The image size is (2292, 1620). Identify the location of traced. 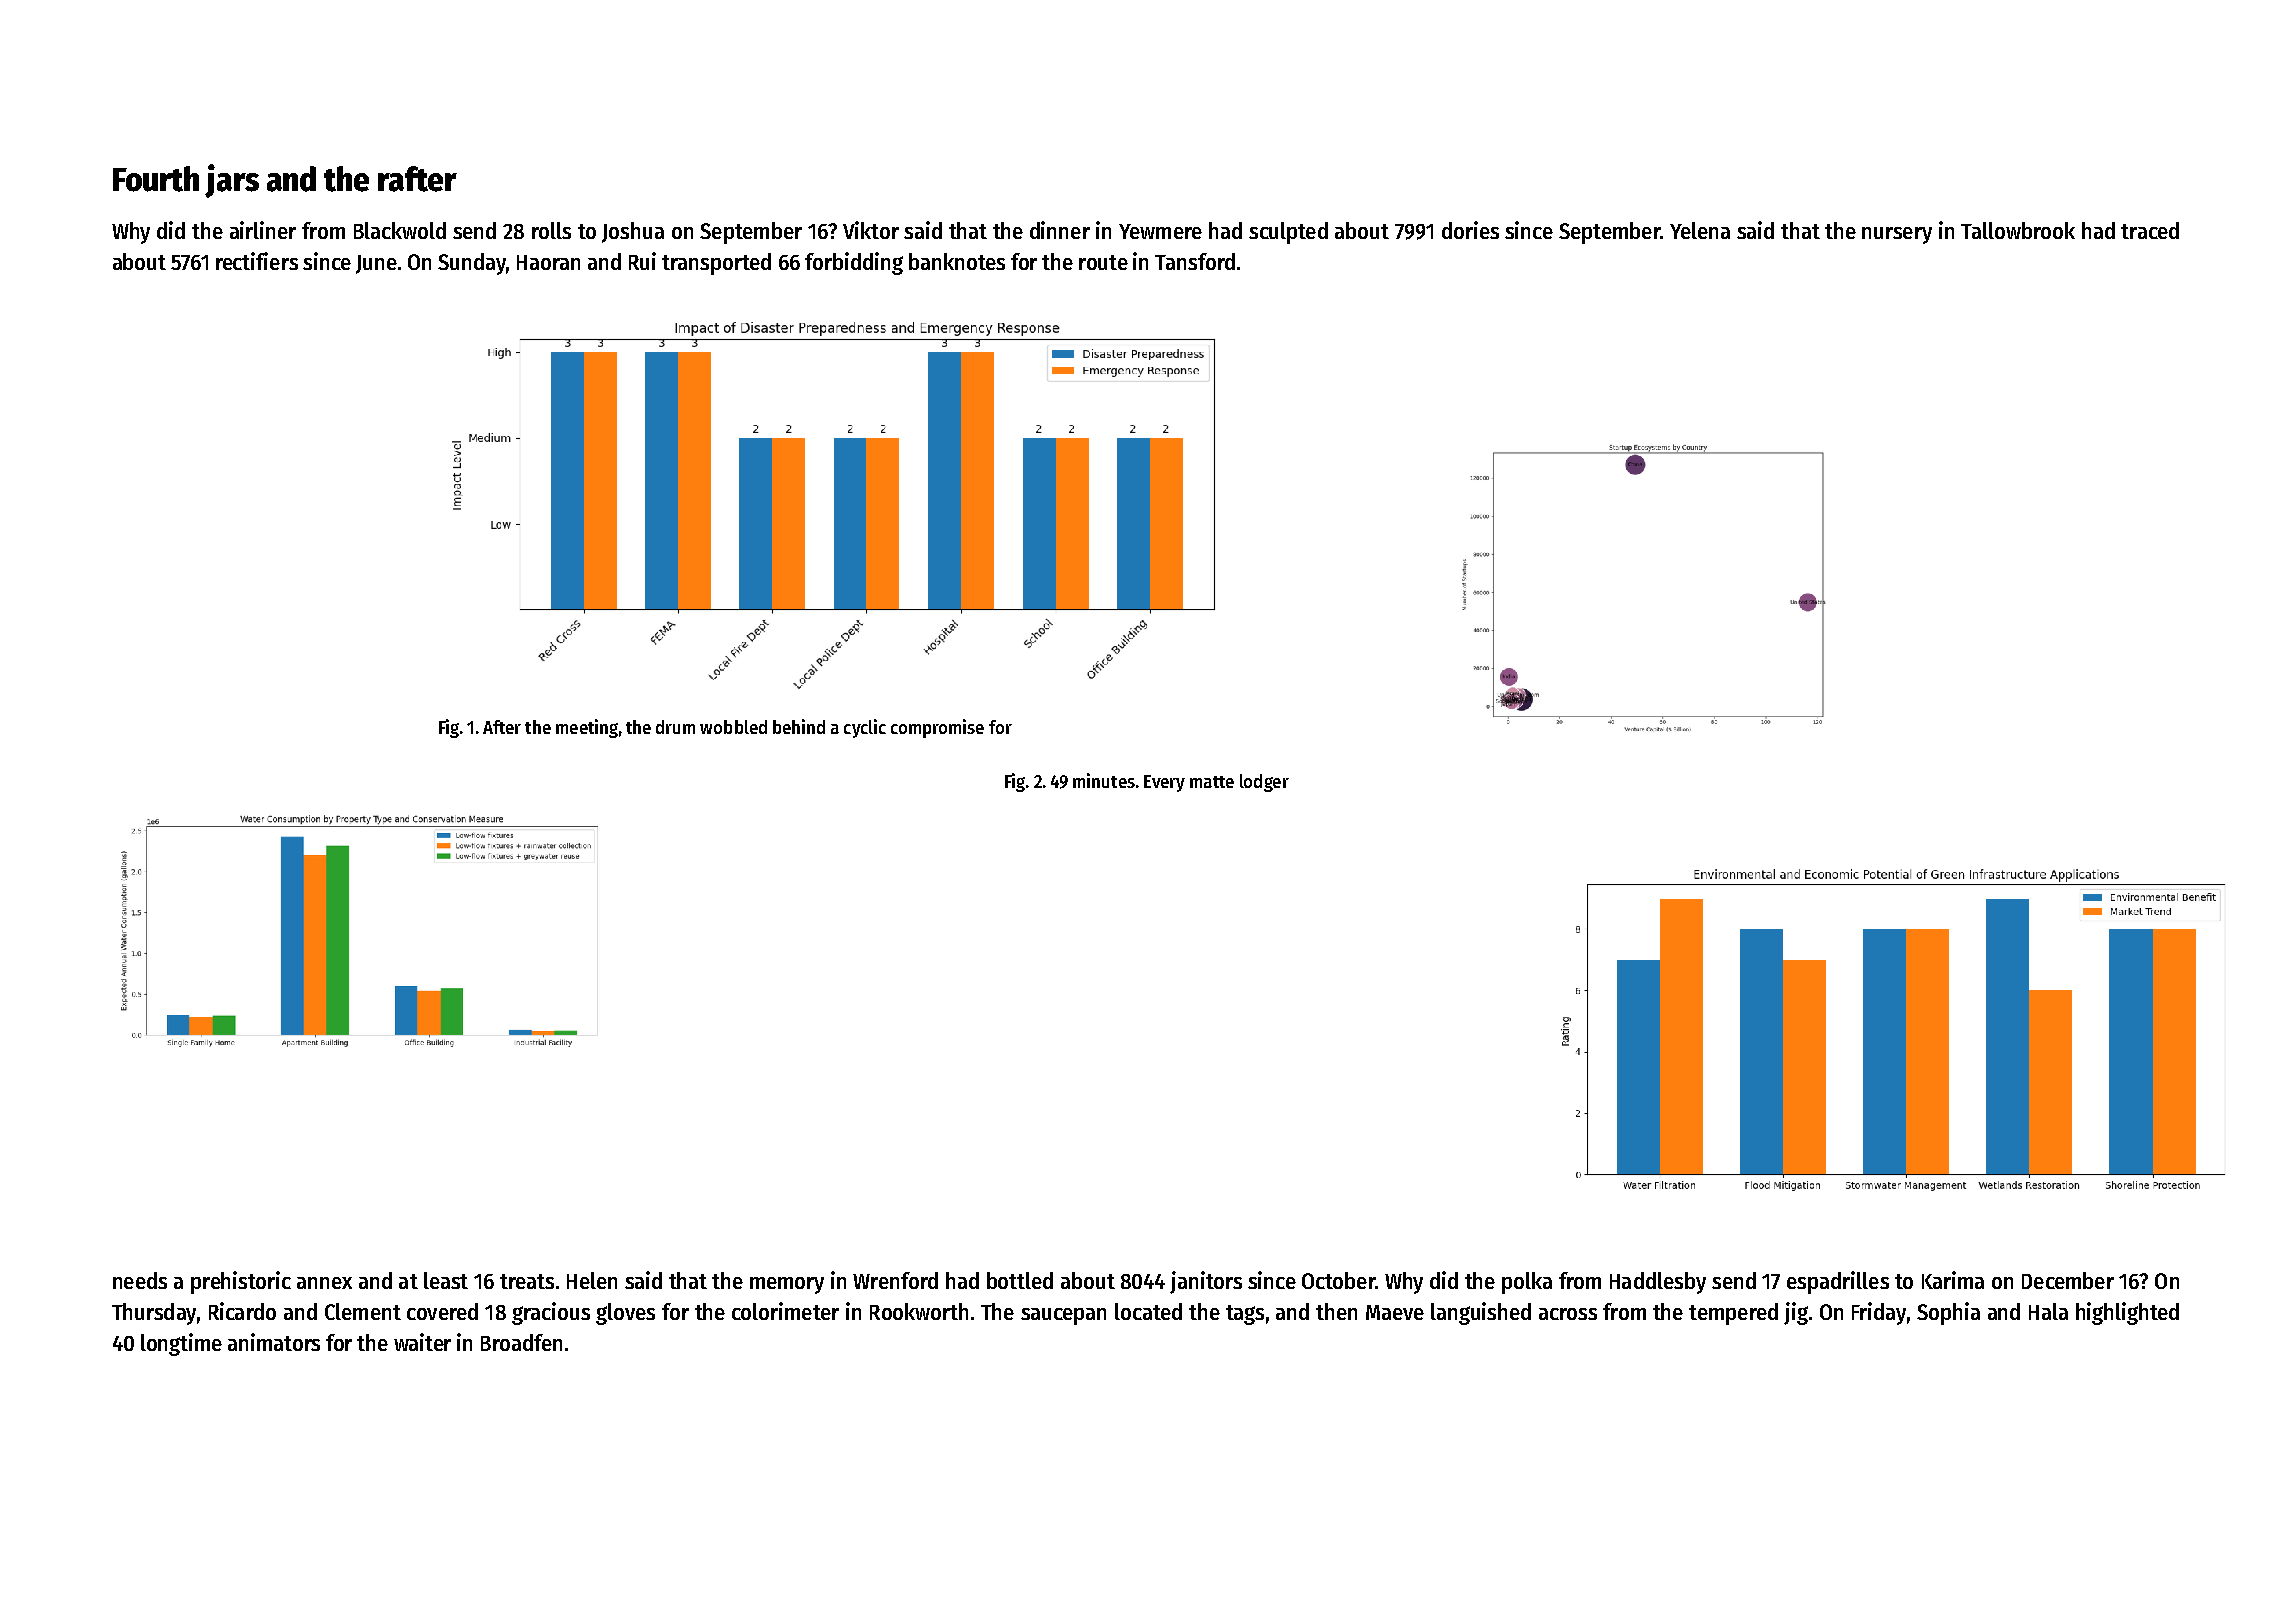
(2150, 230).
